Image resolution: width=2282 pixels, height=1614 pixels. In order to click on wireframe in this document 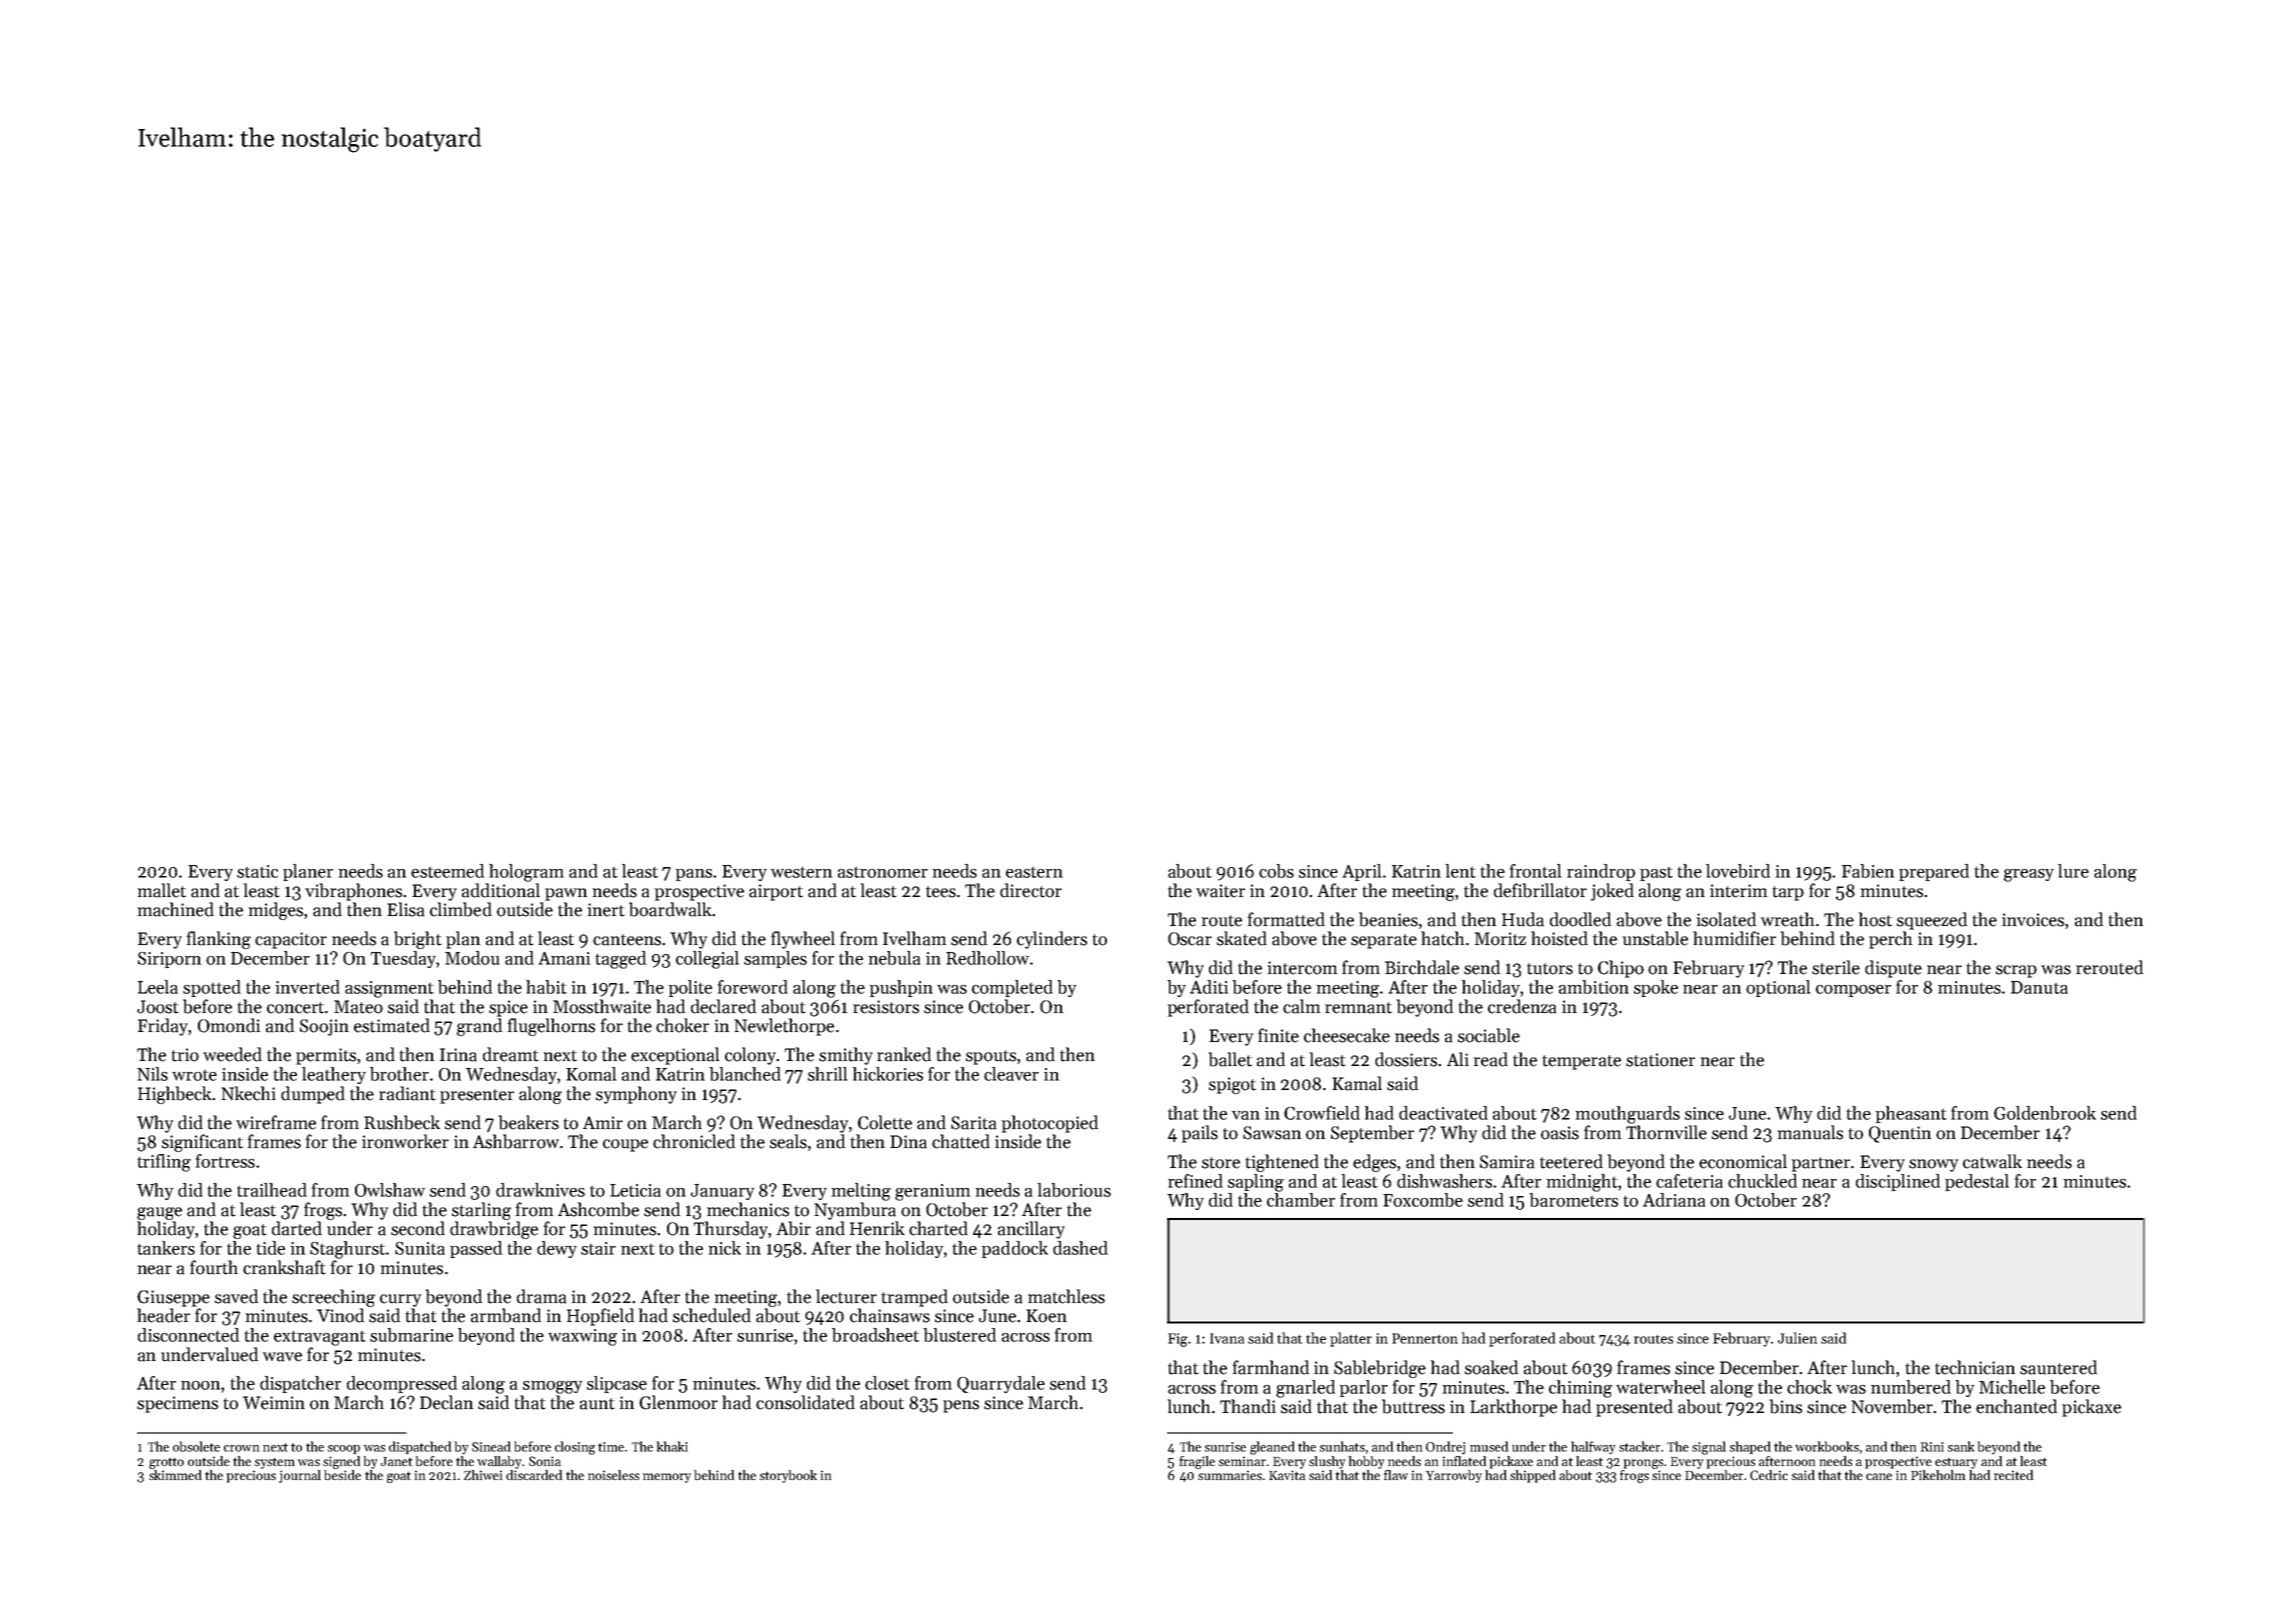, I will do `click(276, 1122)`.
